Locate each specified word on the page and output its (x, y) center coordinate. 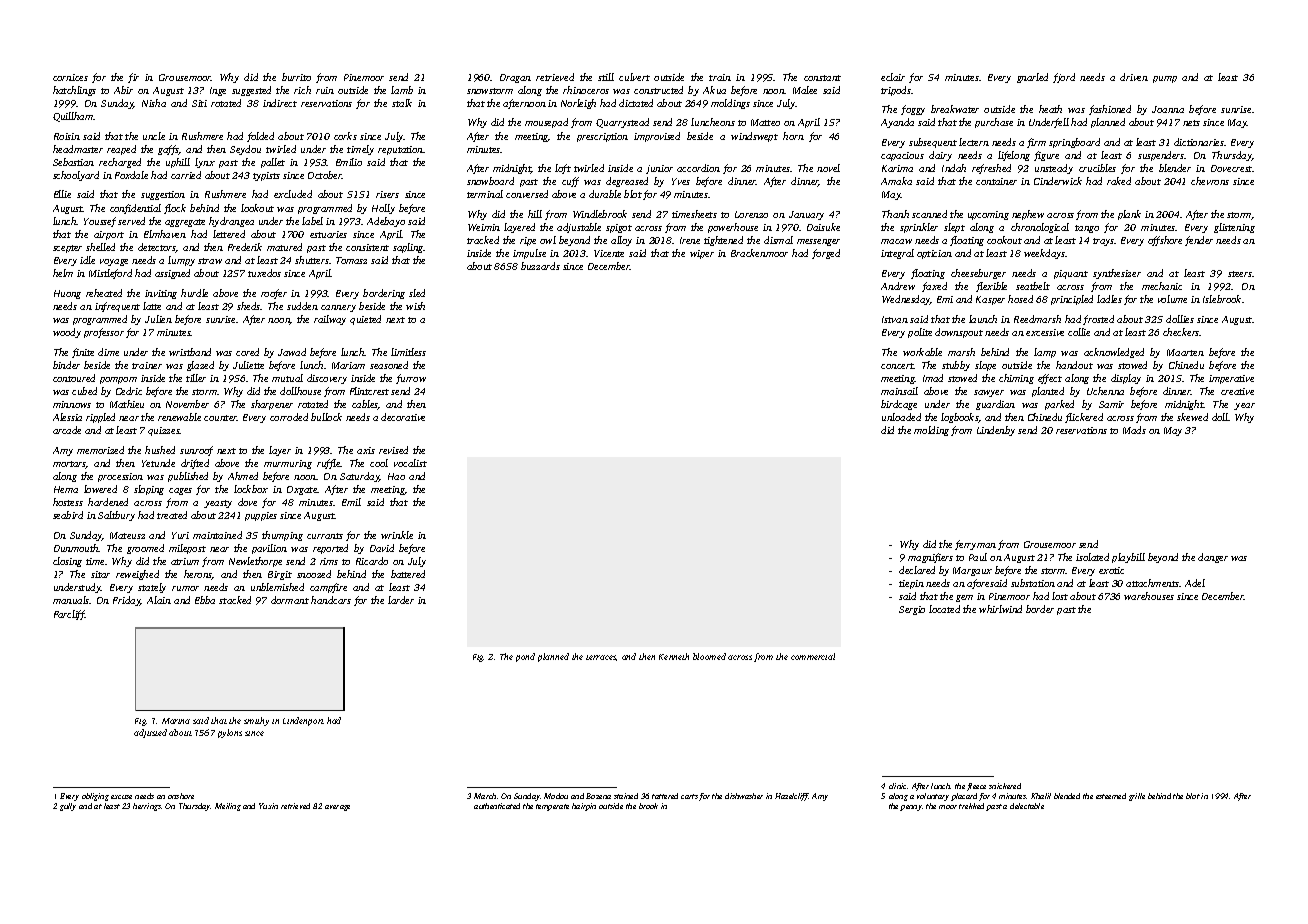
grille (1137, 797)
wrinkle (397, 535)
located (944, 609)
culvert (634, 77)
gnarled (1032, 78)
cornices (70, 77)
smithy (256, 721)
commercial (813, 656)
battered (408, 574)
